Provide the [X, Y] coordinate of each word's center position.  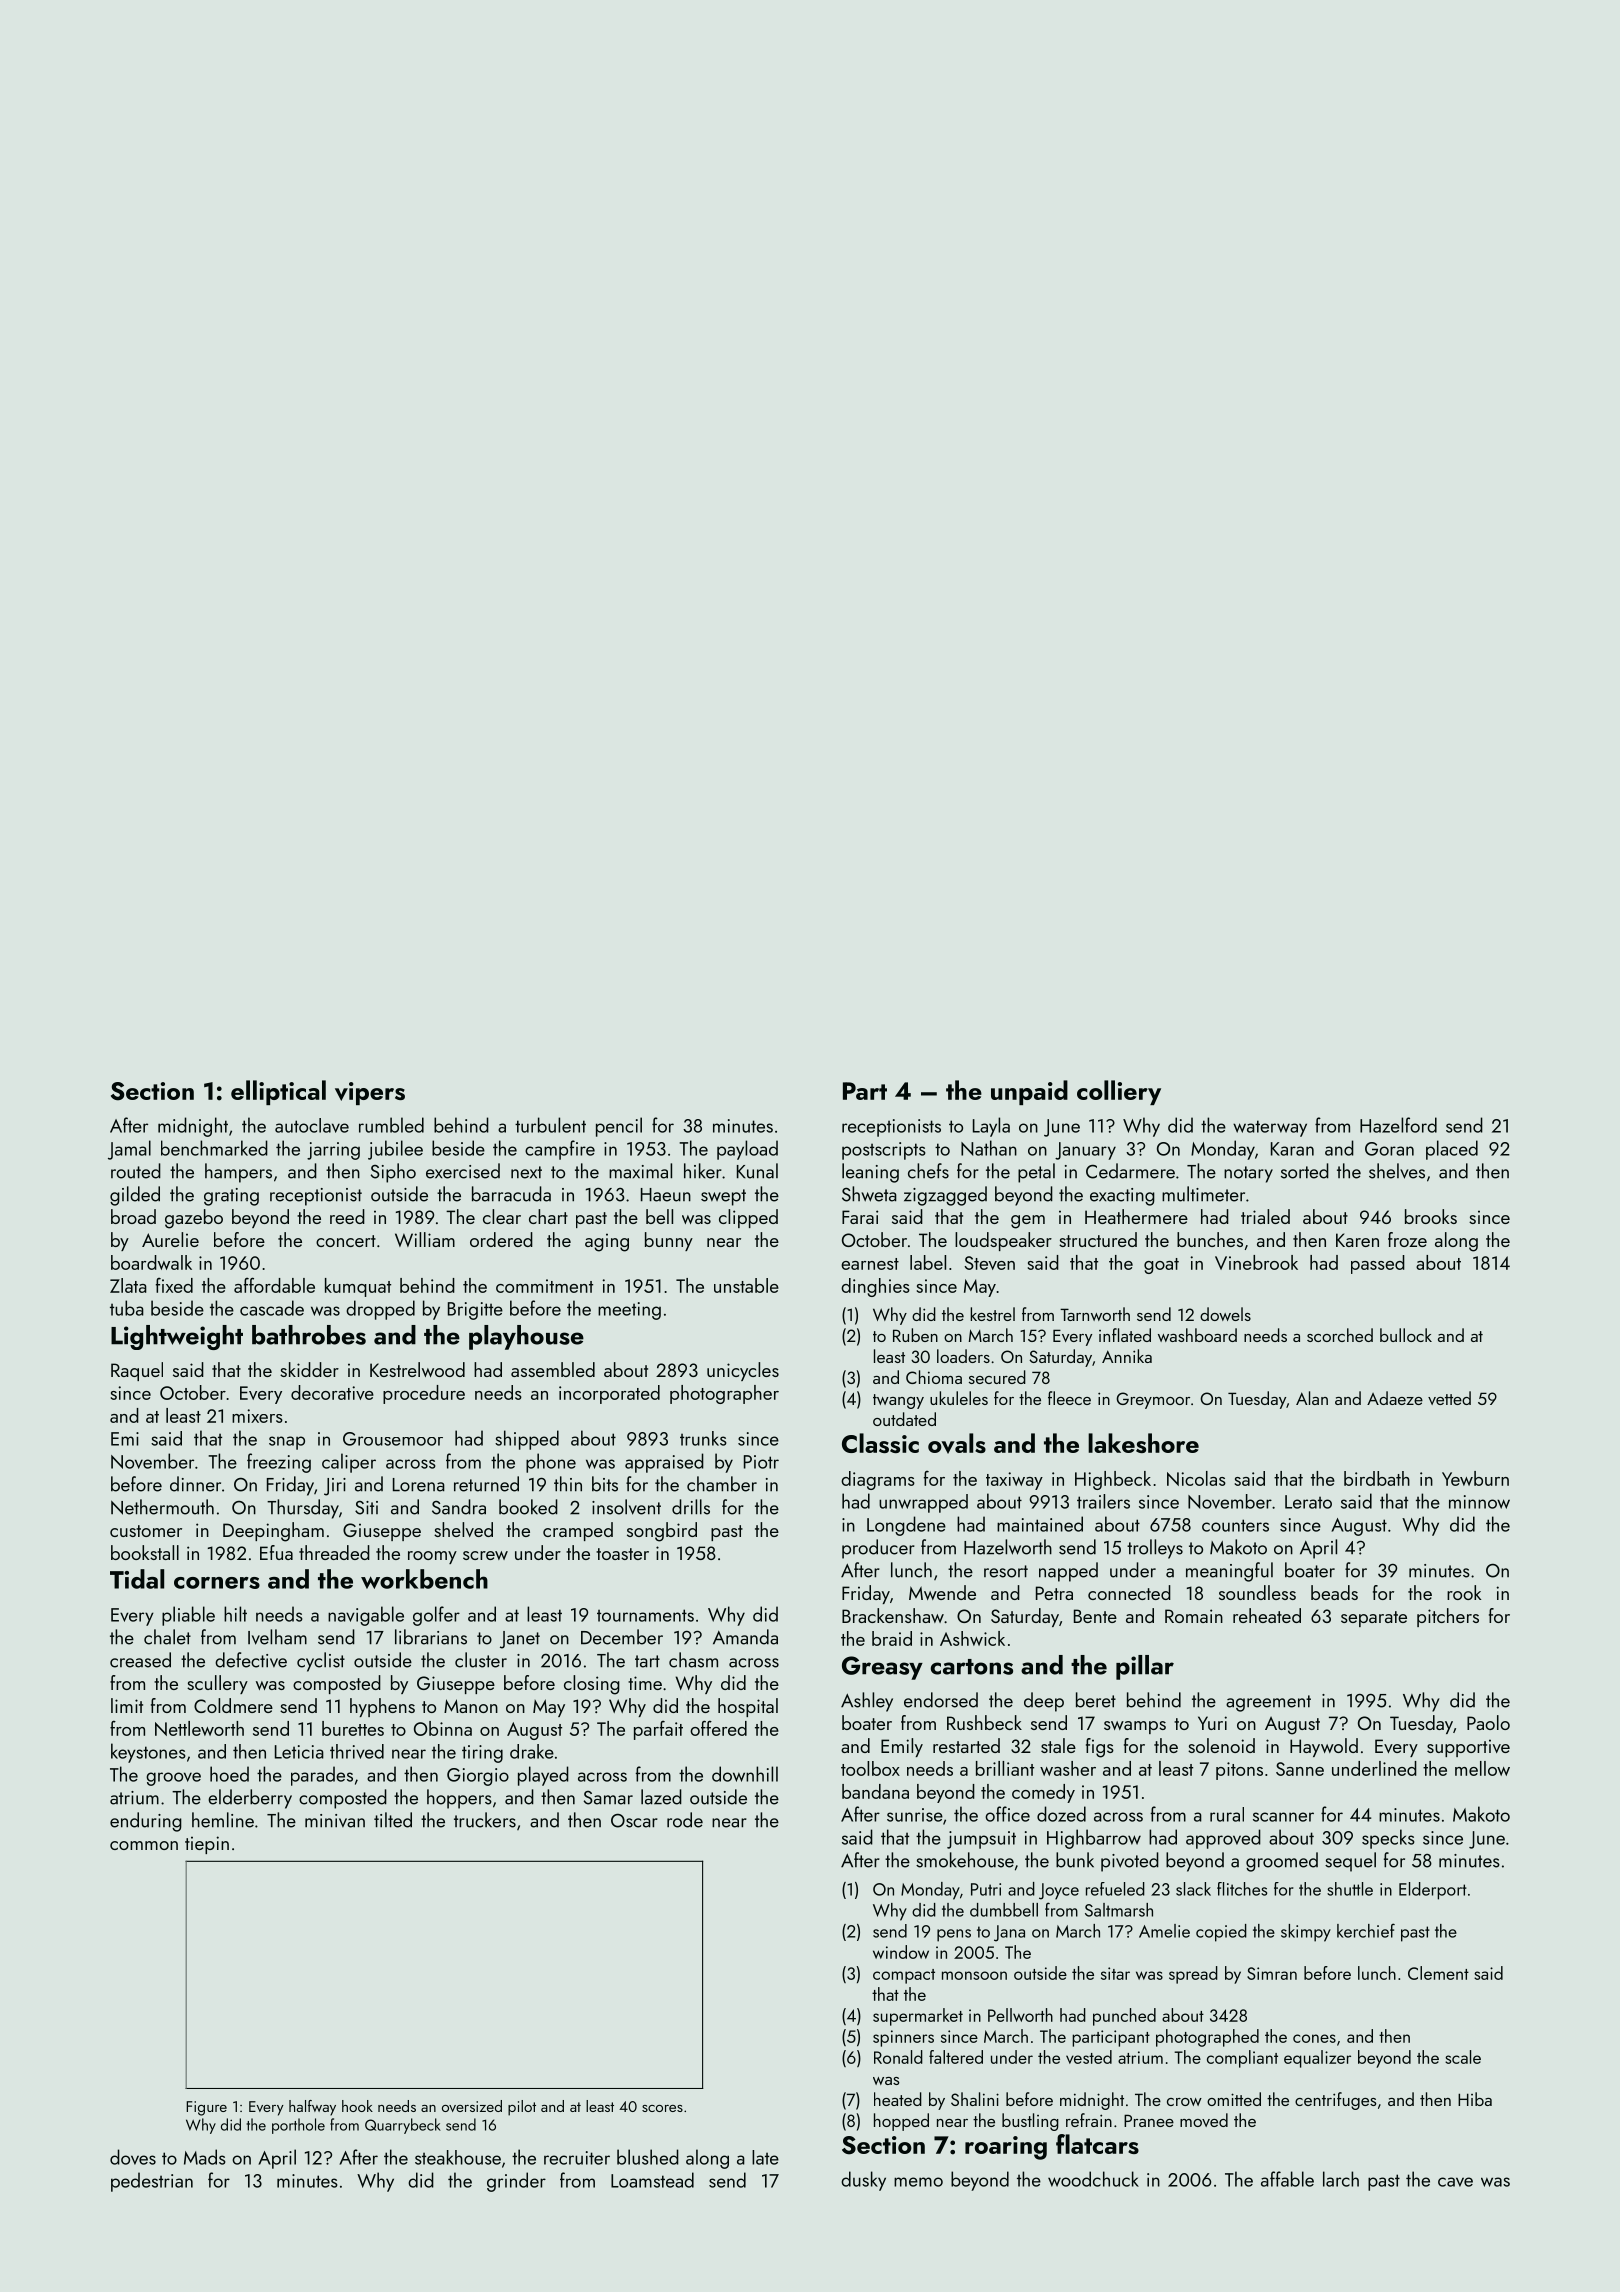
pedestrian [152, 2182]
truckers [485, 1820]
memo [918, 2182]
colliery [1119, 1092]
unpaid [1029, 1092]
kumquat [358, 1287]
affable [1287, 2179]
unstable [746, 1285]
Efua [276, 1552]
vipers [370, 1093]
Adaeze [1395, 1398]
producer [878, 1549]
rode [685, 1820]
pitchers [1448, 1617]
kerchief [1366, 1930]
